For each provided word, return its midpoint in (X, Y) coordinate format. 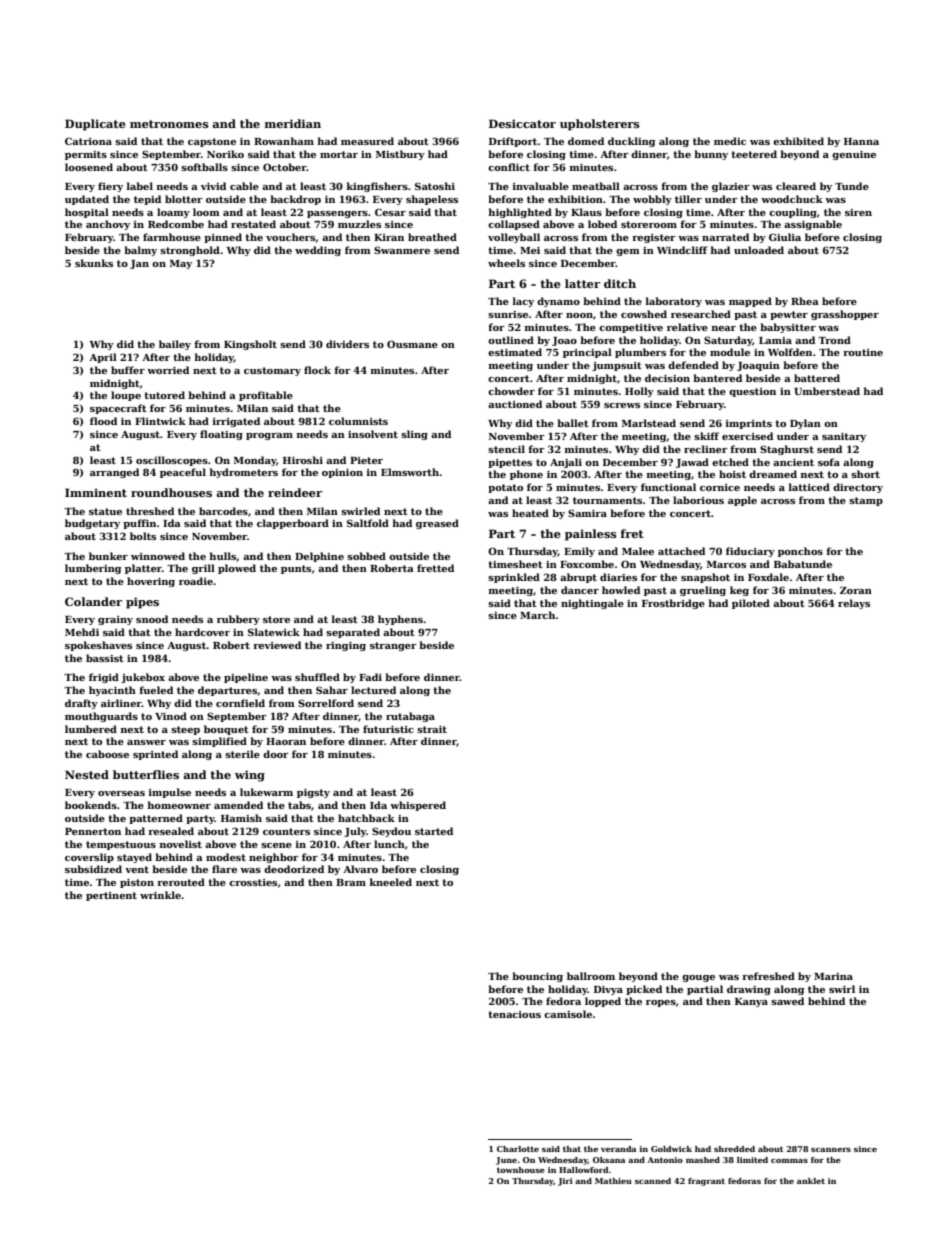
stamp (866, 501)
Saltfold (368, 523)
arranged (114, 473)
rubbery (238, 620)
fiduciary (750, 552)
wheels (506, 263)
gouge (698, 978)
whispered (418, 806)
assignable (813, 225)
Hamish (241, 818)
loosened (89, 167)
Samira (587, 513)
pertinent (111, 896)
